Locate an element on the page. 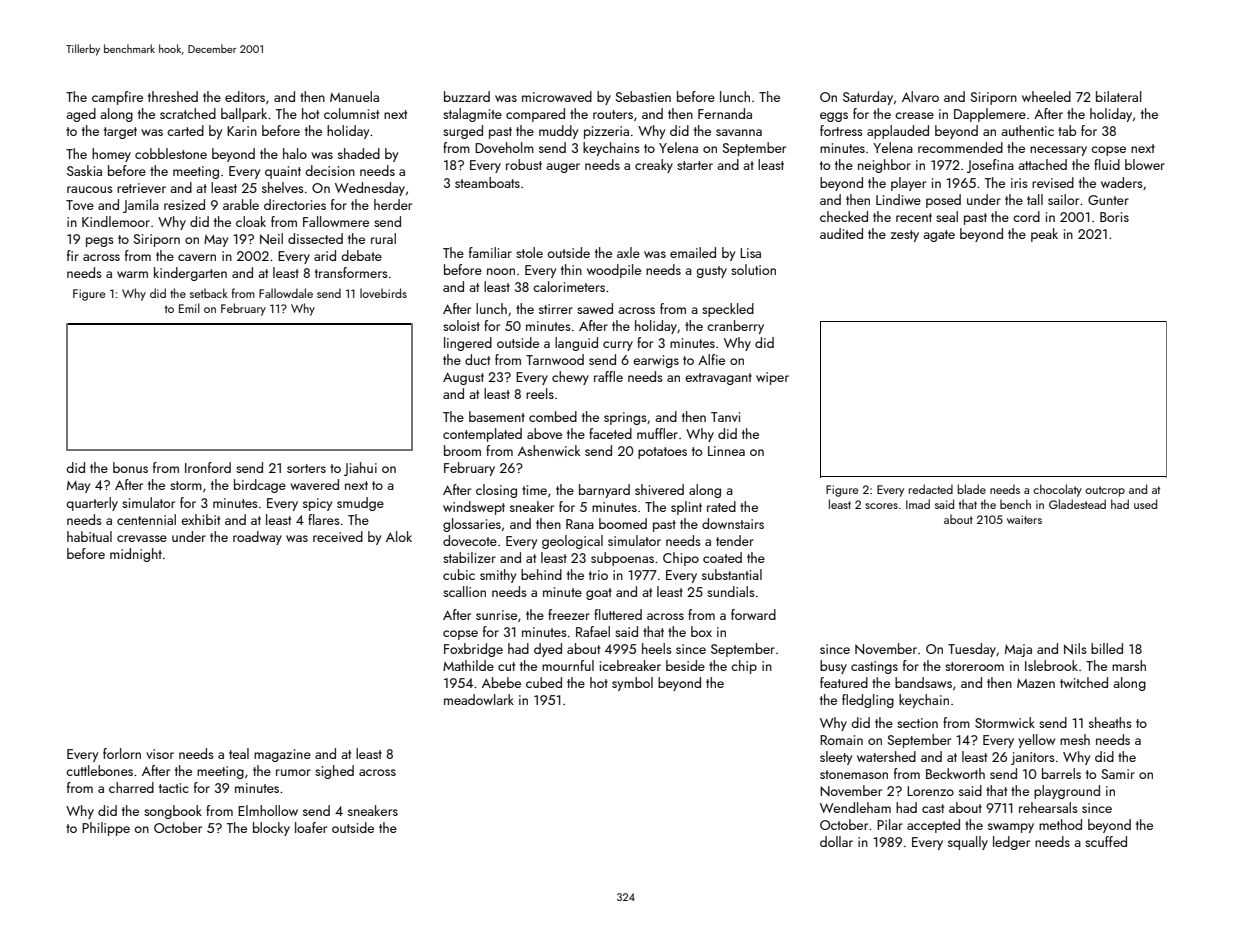 The image size is (1233, 952). contemplated is located at coordinates (482, 435).
